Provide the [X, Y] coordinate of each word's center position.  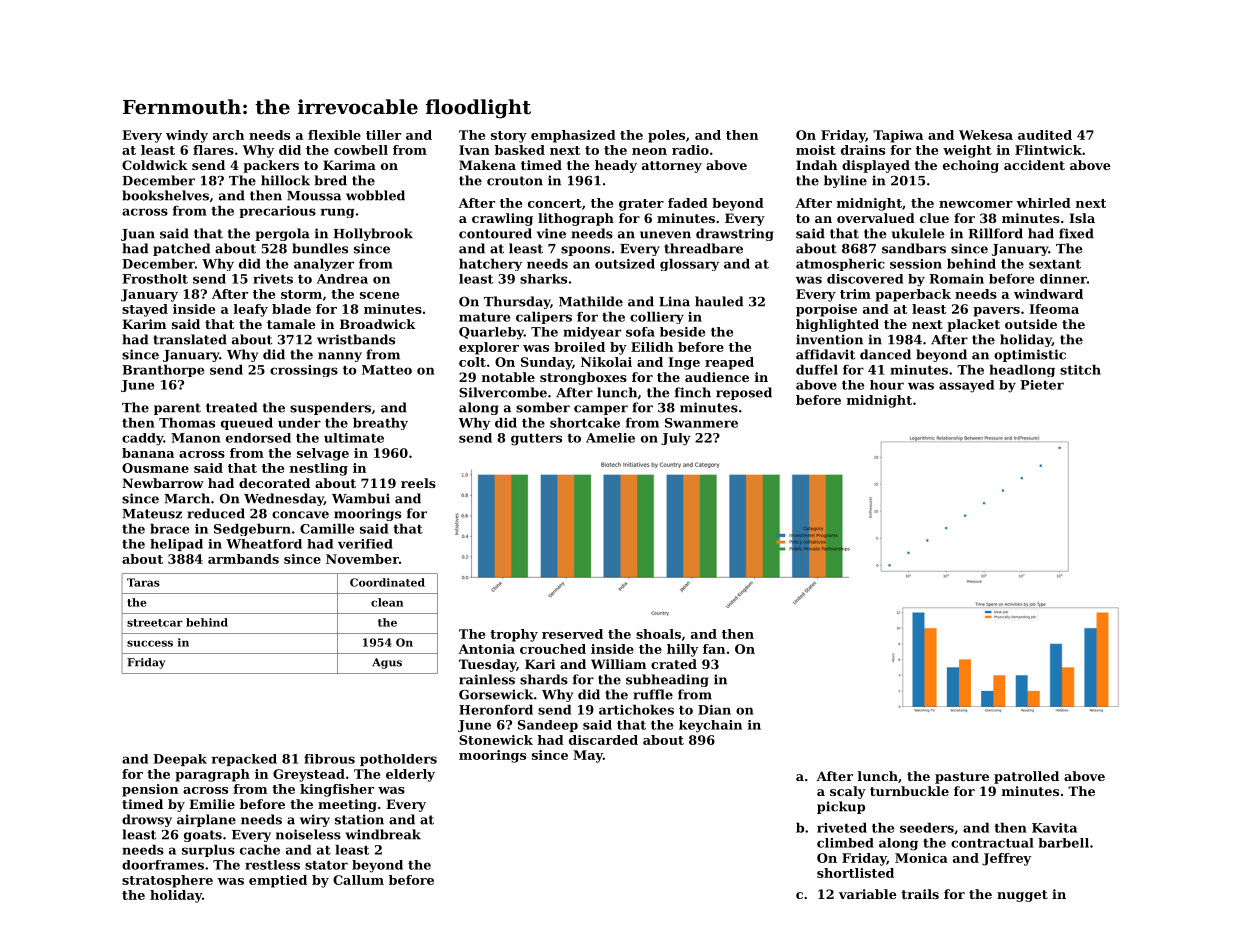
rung [338, 213]
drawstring [735, 234]
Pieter [1042, 385]
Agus [387, 663]
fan [714, 649]
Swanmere [701, 423]
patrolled [1026, 777]
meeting [347, 805]
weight [967, 151]
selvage [323, 454]
